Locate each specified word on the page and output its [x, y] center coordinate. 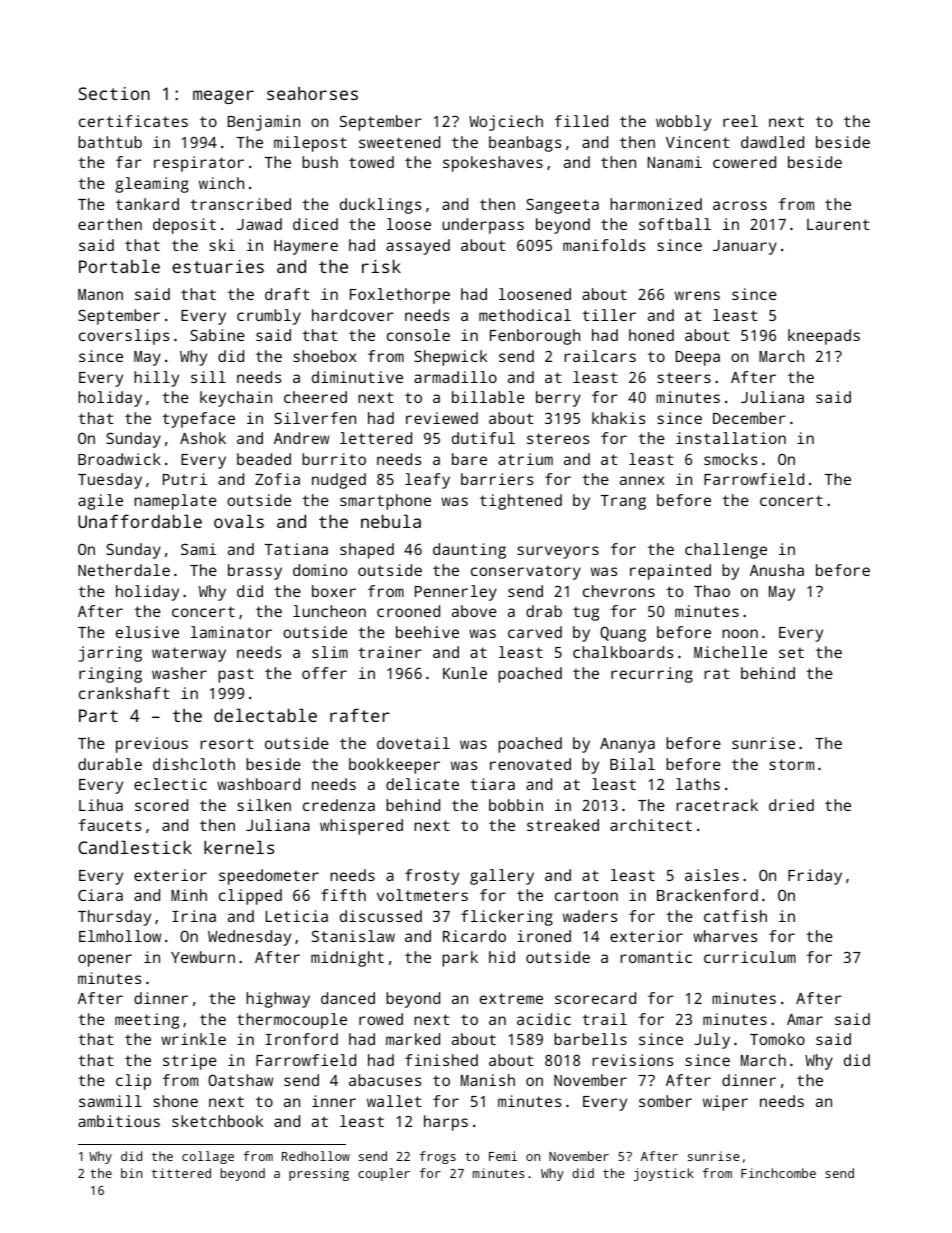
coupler [384, 1174]
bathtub [110, 142]
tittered [181, 1173]
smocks [730, 459]
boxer [334, 591]
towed [371, 162]
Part [98, 715]
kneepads [824, 337]
